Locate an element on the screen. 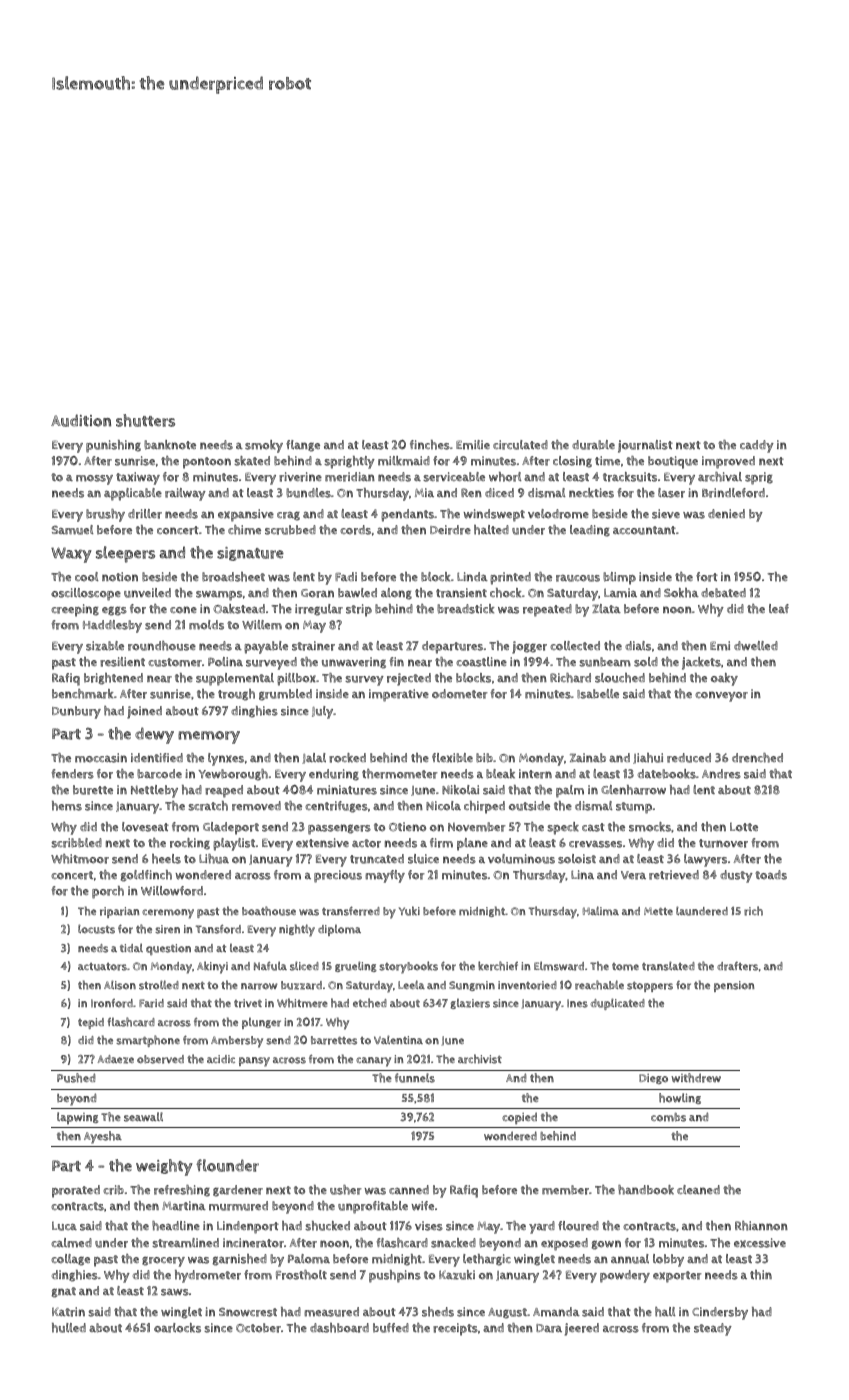 This screenshot has height=1400, width=849. Whitmoor is located at coordinates (80, 859).
